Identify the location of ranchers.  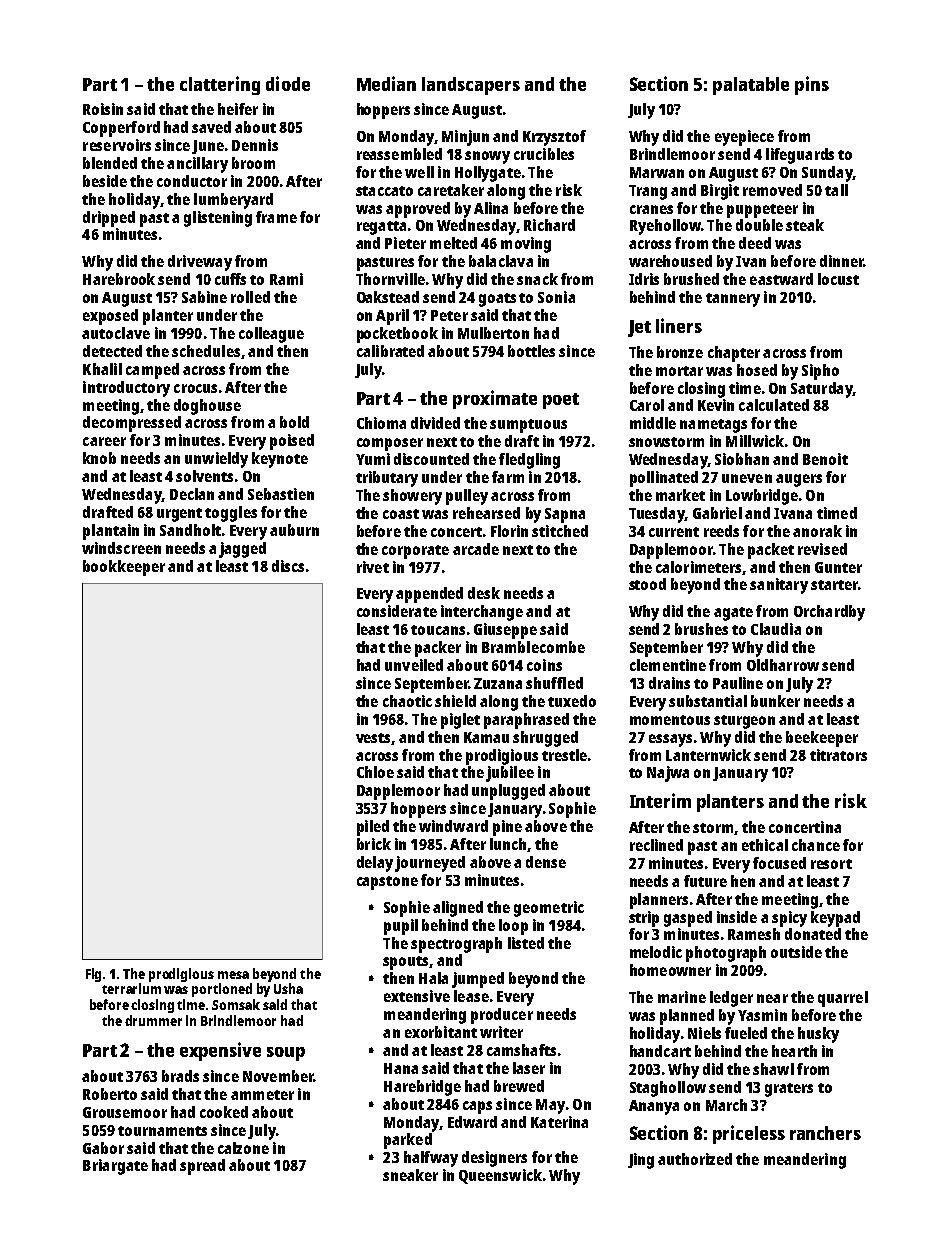
(825, 1133).
